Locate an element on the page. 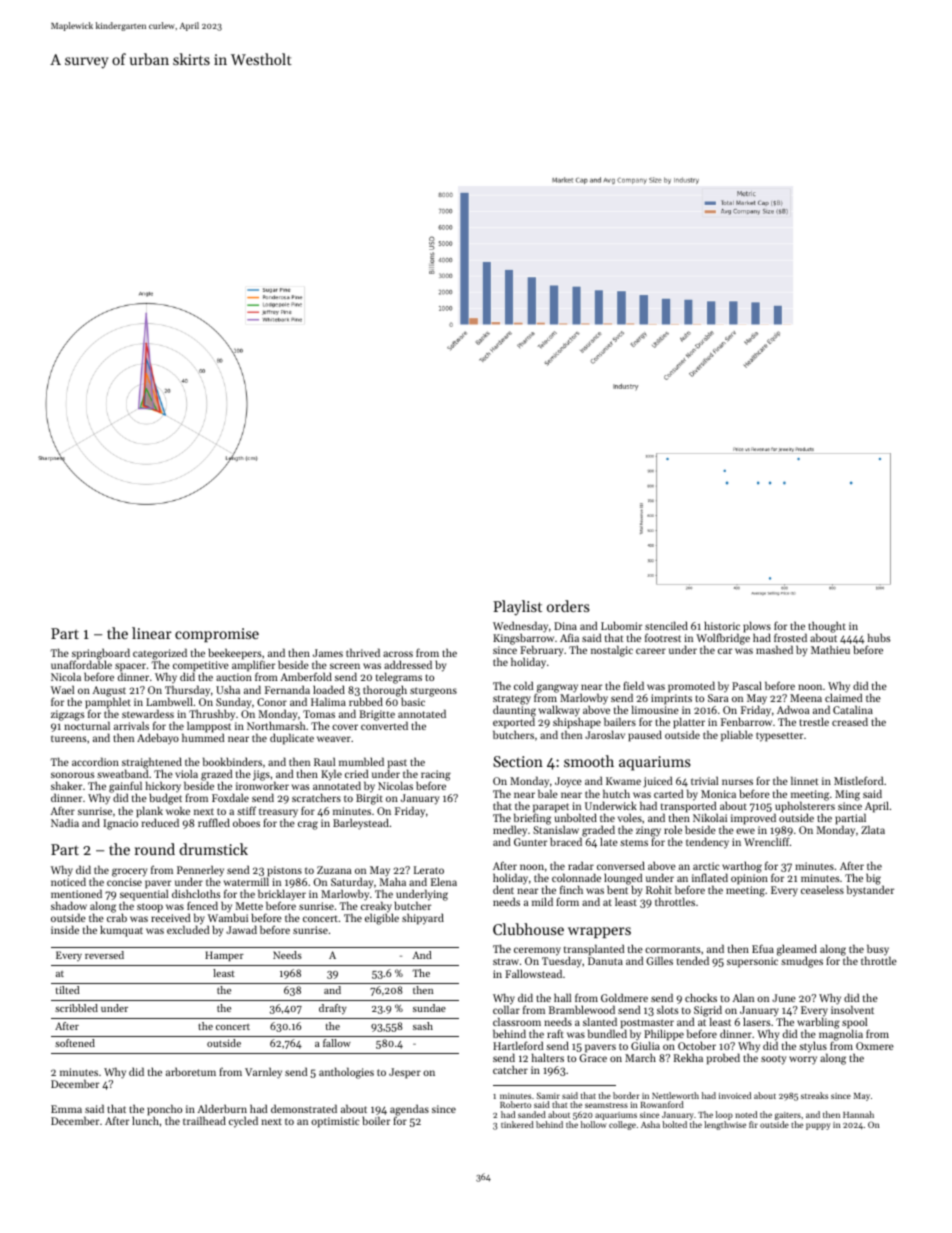 This image has width=952, height=1233. compromise is located at coordinates (217, 635).
